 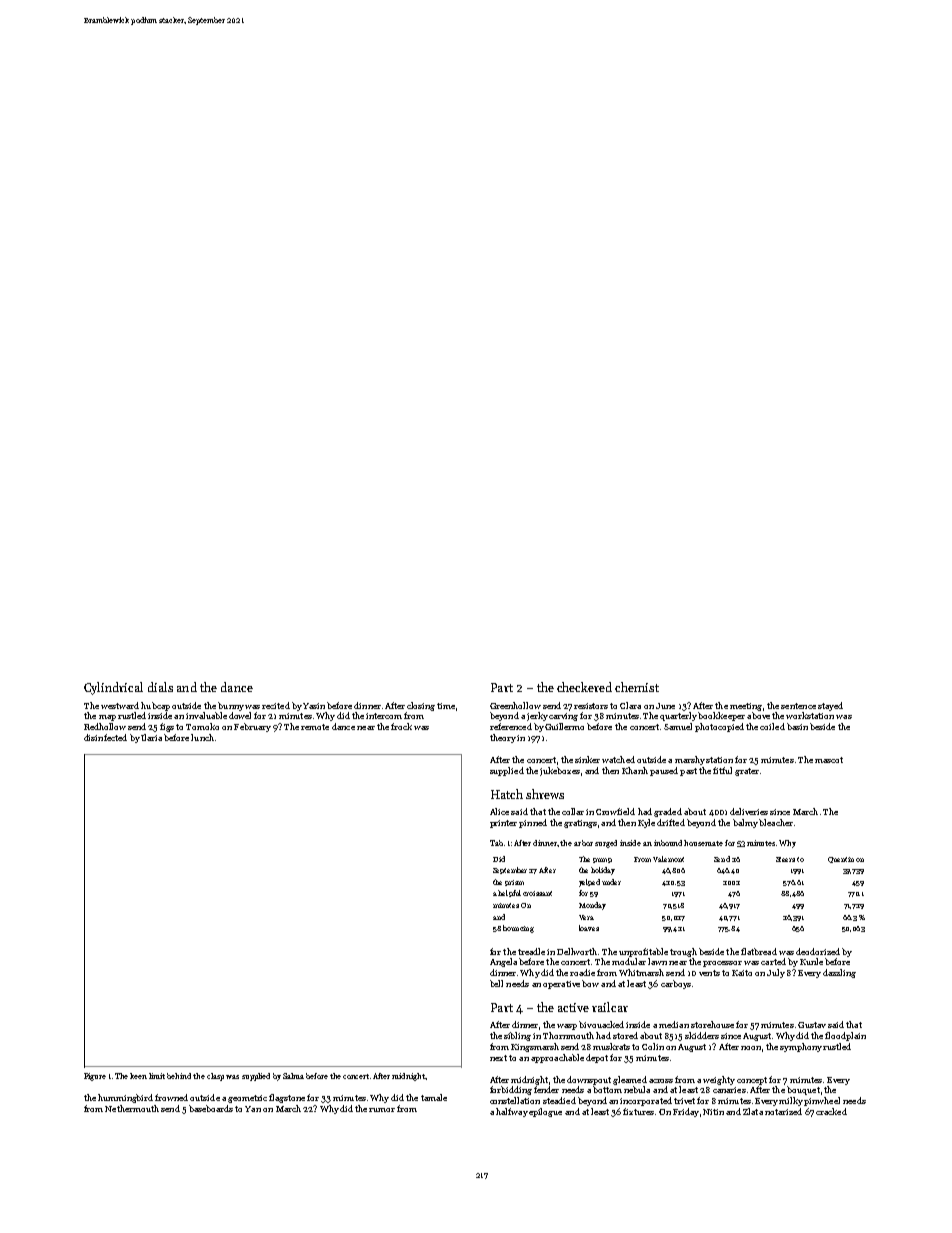 What do you see at coordinates (812, 1025) in the document?
I see `Gustav` at bounding box center [812, 1025].
